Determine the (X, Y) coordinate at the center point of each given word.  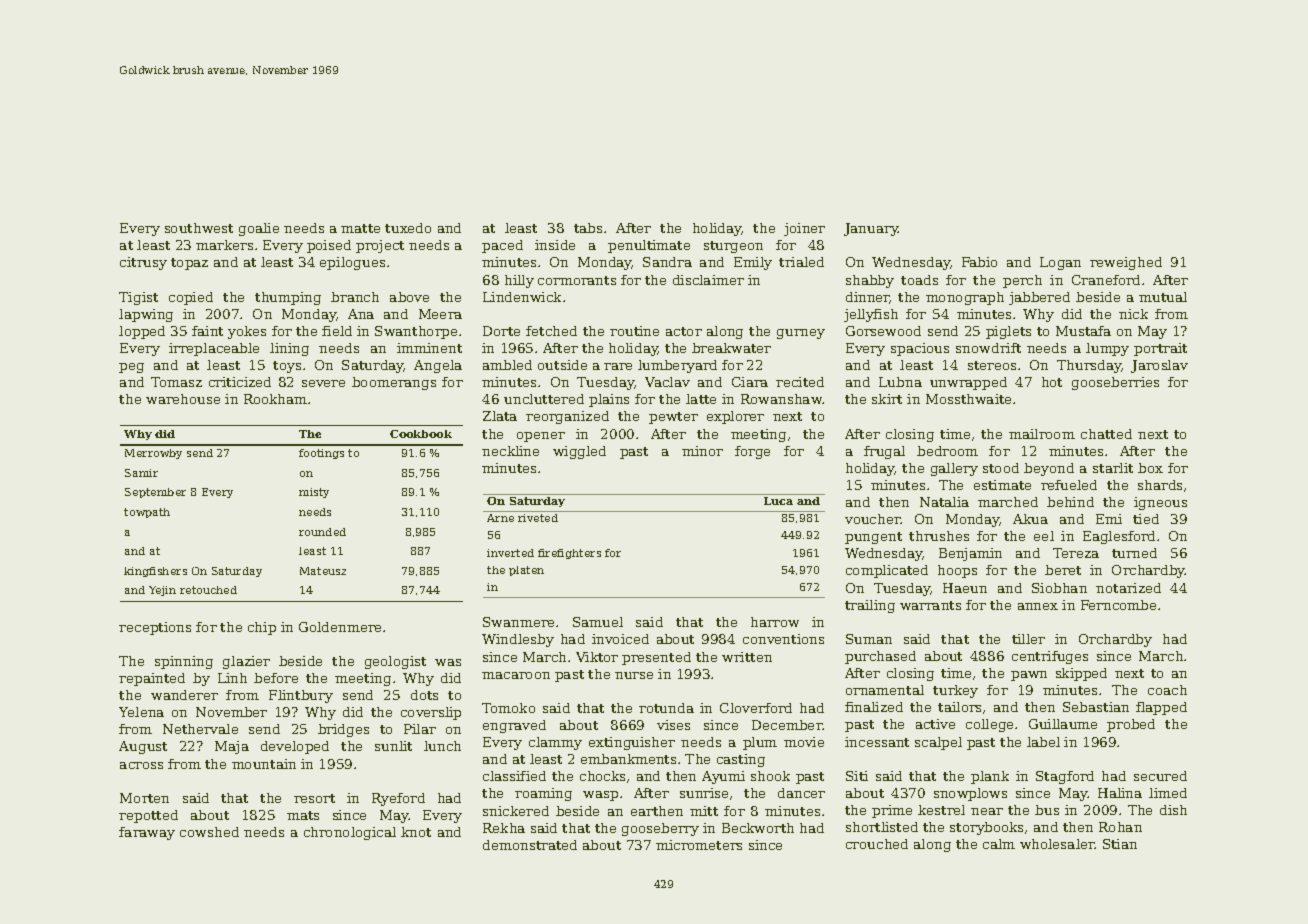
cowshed (209, 832)
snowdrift (988, 348)
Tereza (1076, 553)
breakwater (731, 348)
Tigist (138, 298)
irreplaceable (214, 349)
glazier (246, 662)
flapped (1161, 708)
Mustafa (1083, 331)
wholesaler (1057, 844)
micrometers (699, 845)
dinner (868, 298)
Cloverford (756, 708)
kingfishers (155, 572)
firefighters (569, 554)
